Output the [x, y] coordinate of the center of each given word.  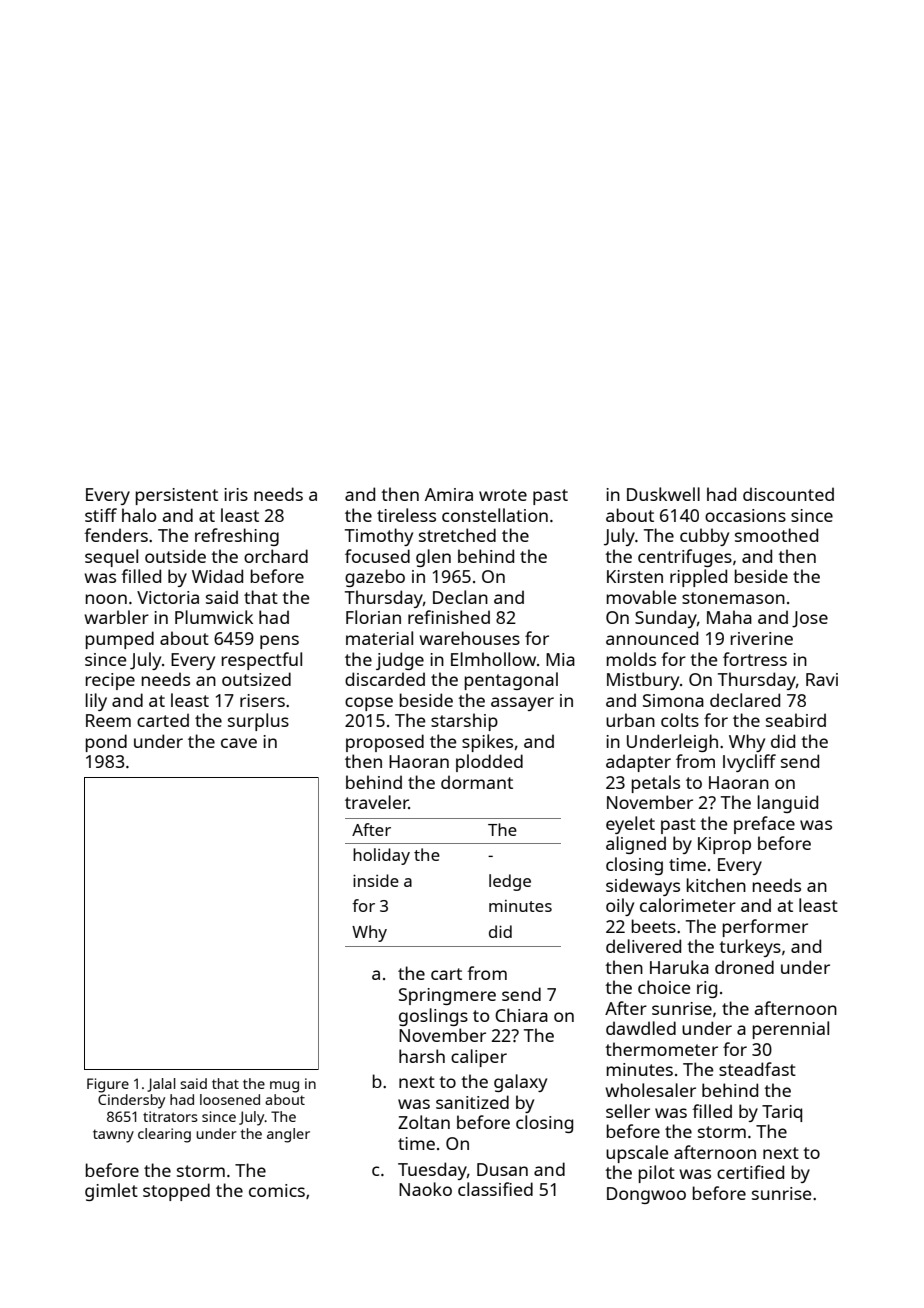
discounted [788, 494]
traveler [377, 802]
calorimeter [688, 905]
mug [284, 1087]
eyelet [630, 825]
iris [236, 494]
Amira [449, 494]
